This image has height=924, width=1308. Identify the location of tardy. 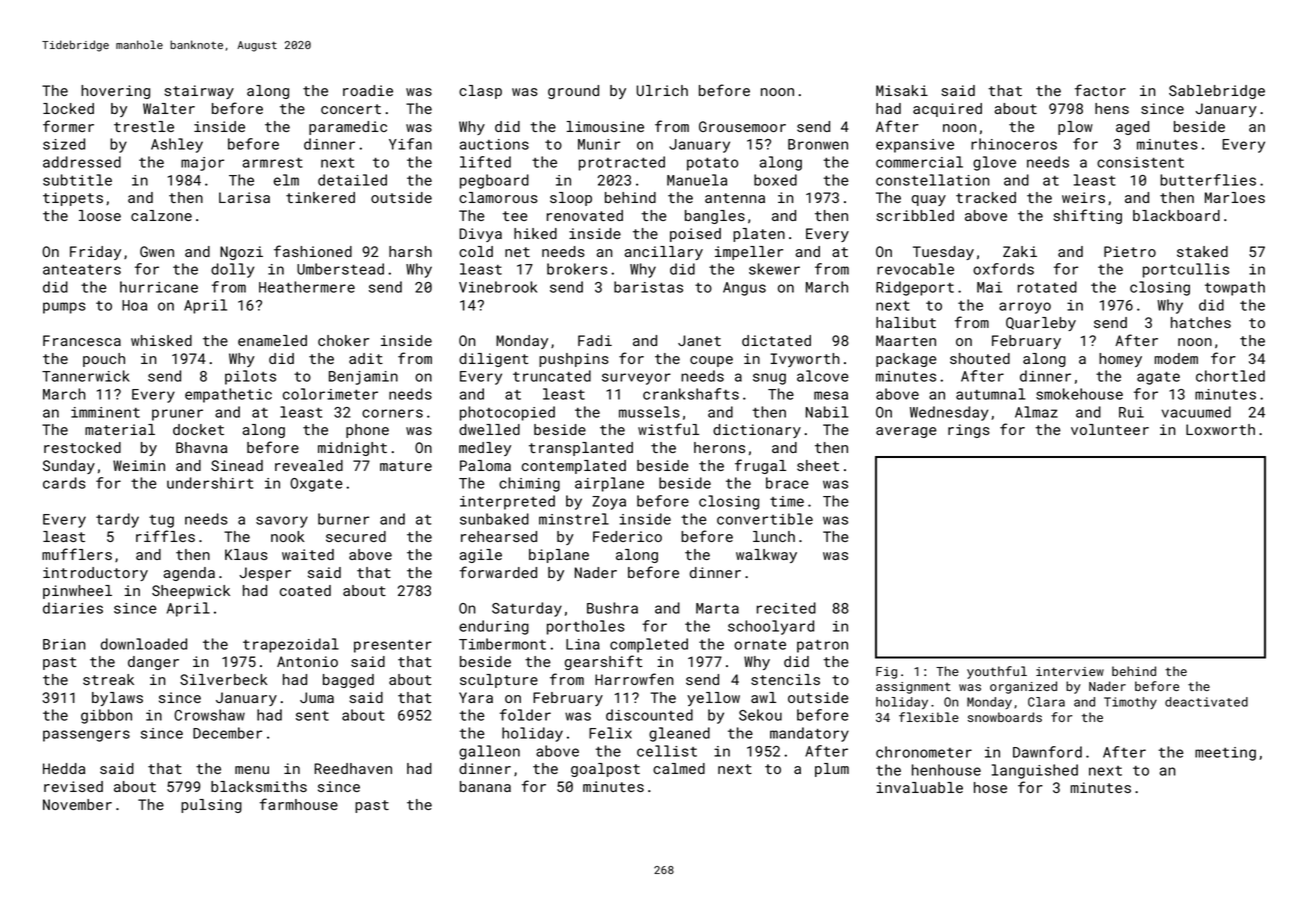
(117, 520).
